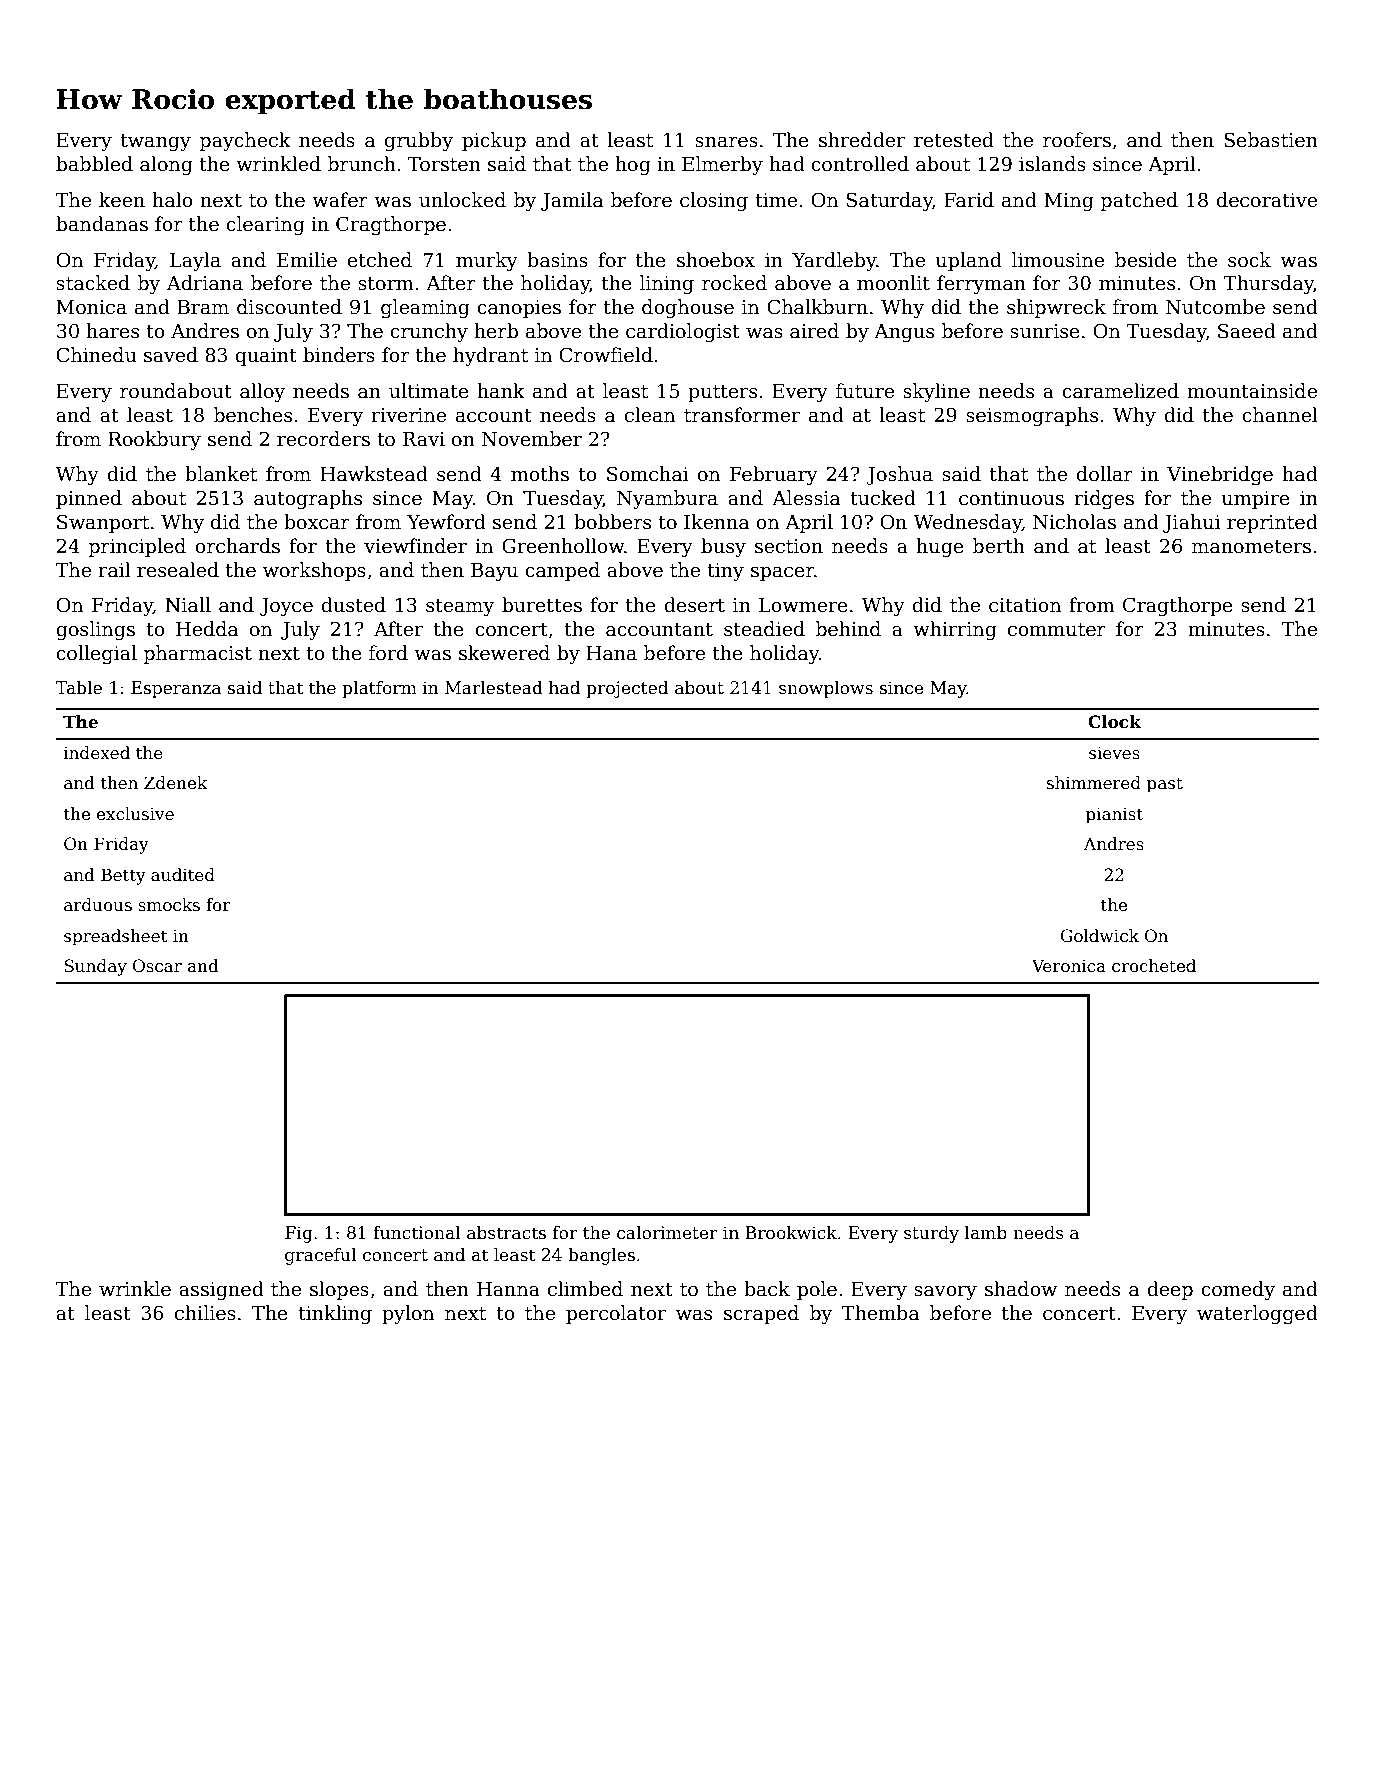 This screenshot has width=1374, height=1778. What do you see at coordinates (169, 905) in the screenshot?
I see `smocks` at bounding box center [169, 905].
